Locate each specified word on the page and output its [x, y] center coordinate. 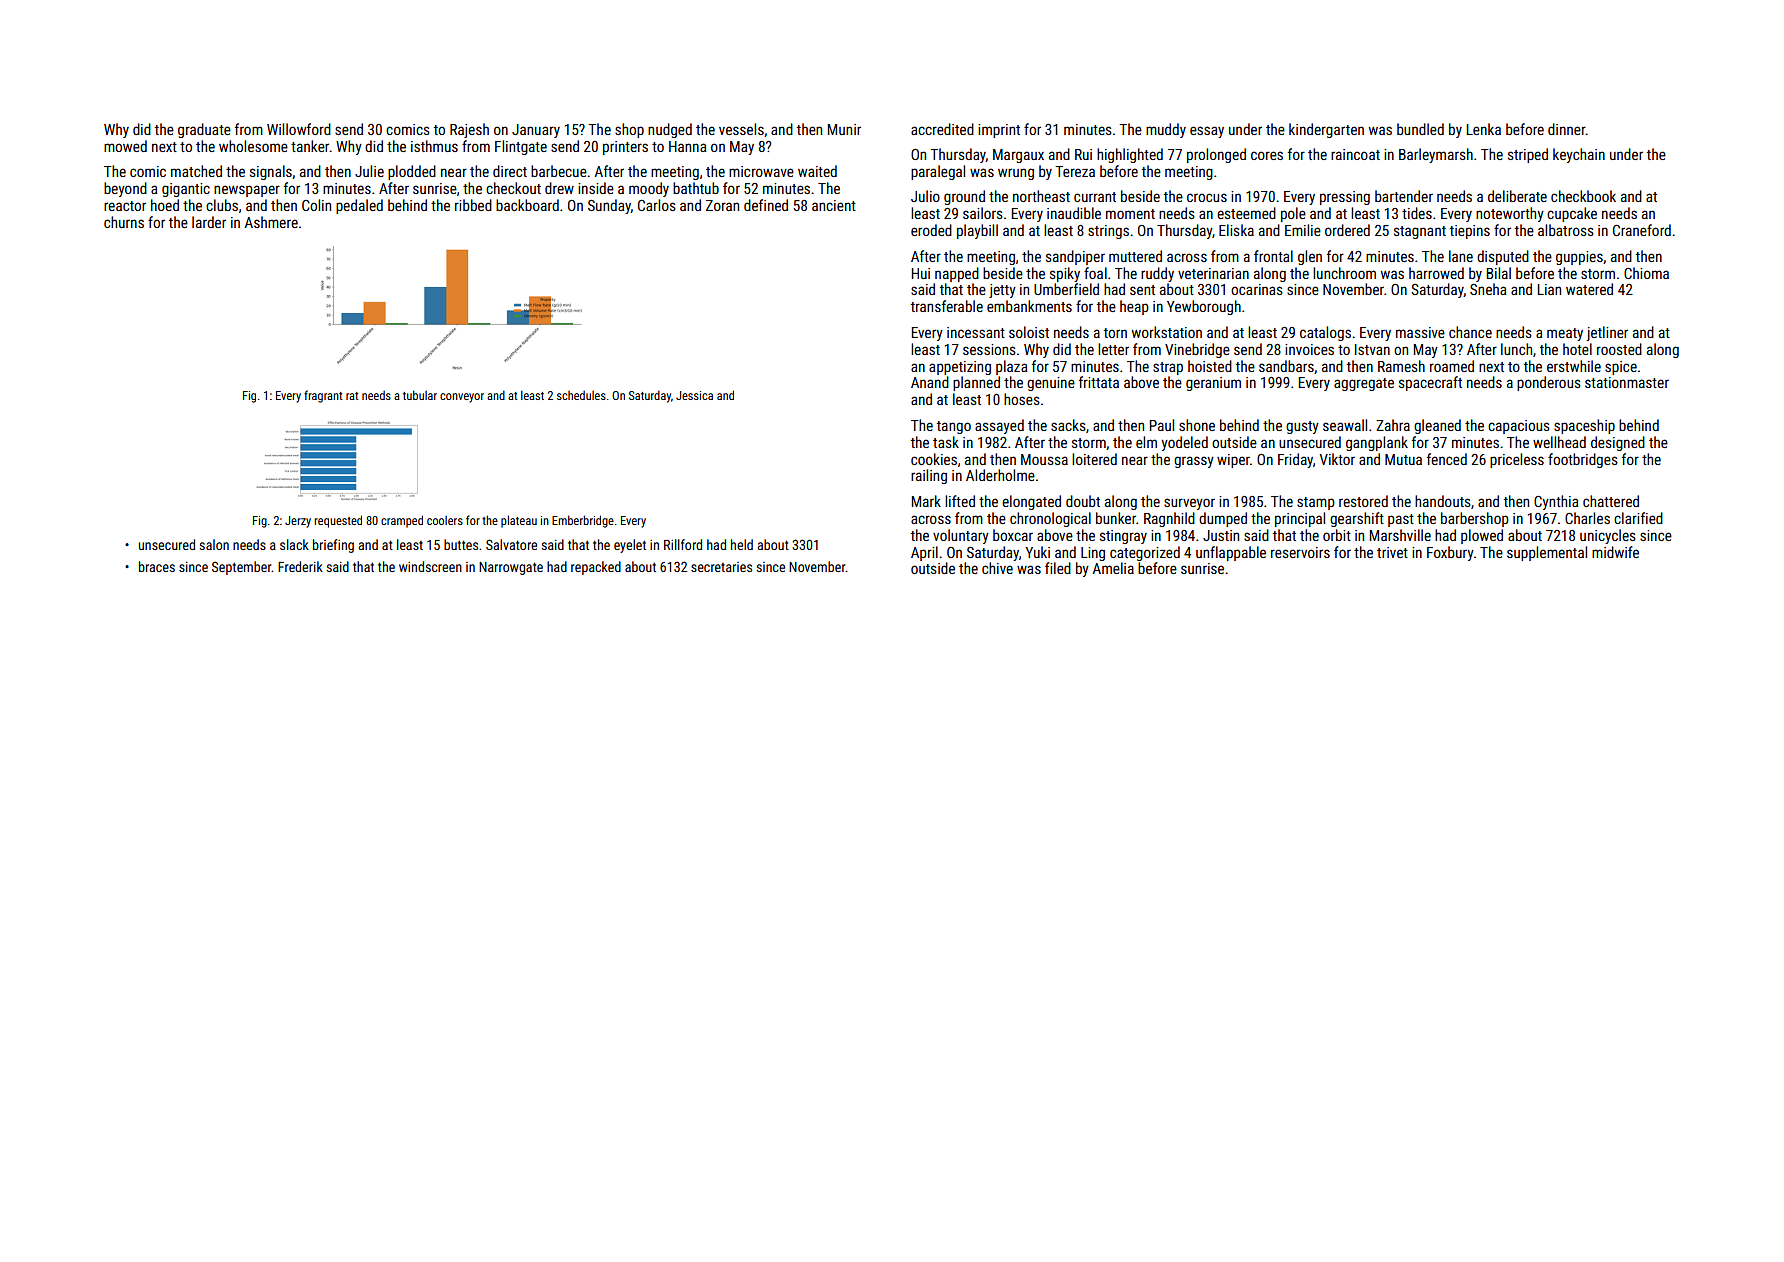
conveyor [462, 398]
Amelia [1113, 568]
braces [157, 566]
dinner [1567, 129]
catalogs [1325, 333]
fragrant [323, 396]
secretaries [721, 567]
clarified [1638, 518]
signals [271, 172]
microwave [761, 171]
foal [1095, 273]
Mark [926, 501]
